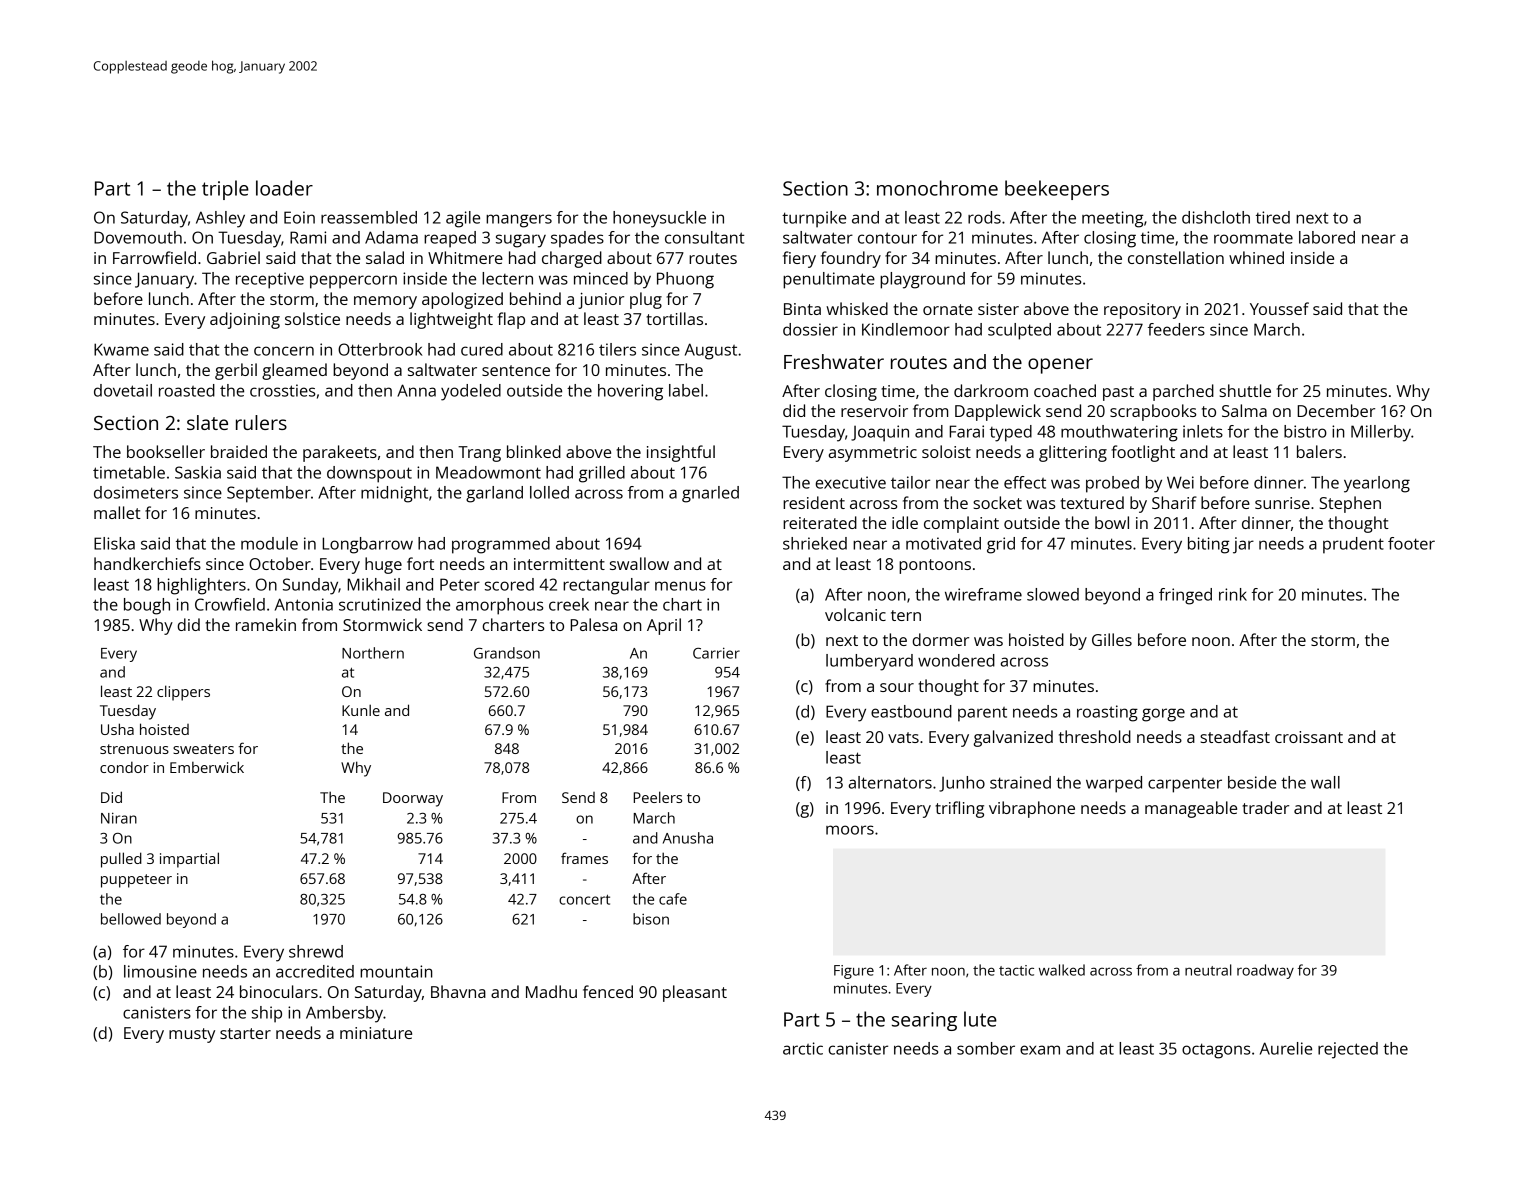 The image size is (1529, 1182). Describe the element at coordinates (1216, 217) in the document. I see `dishcloth` at that location.
